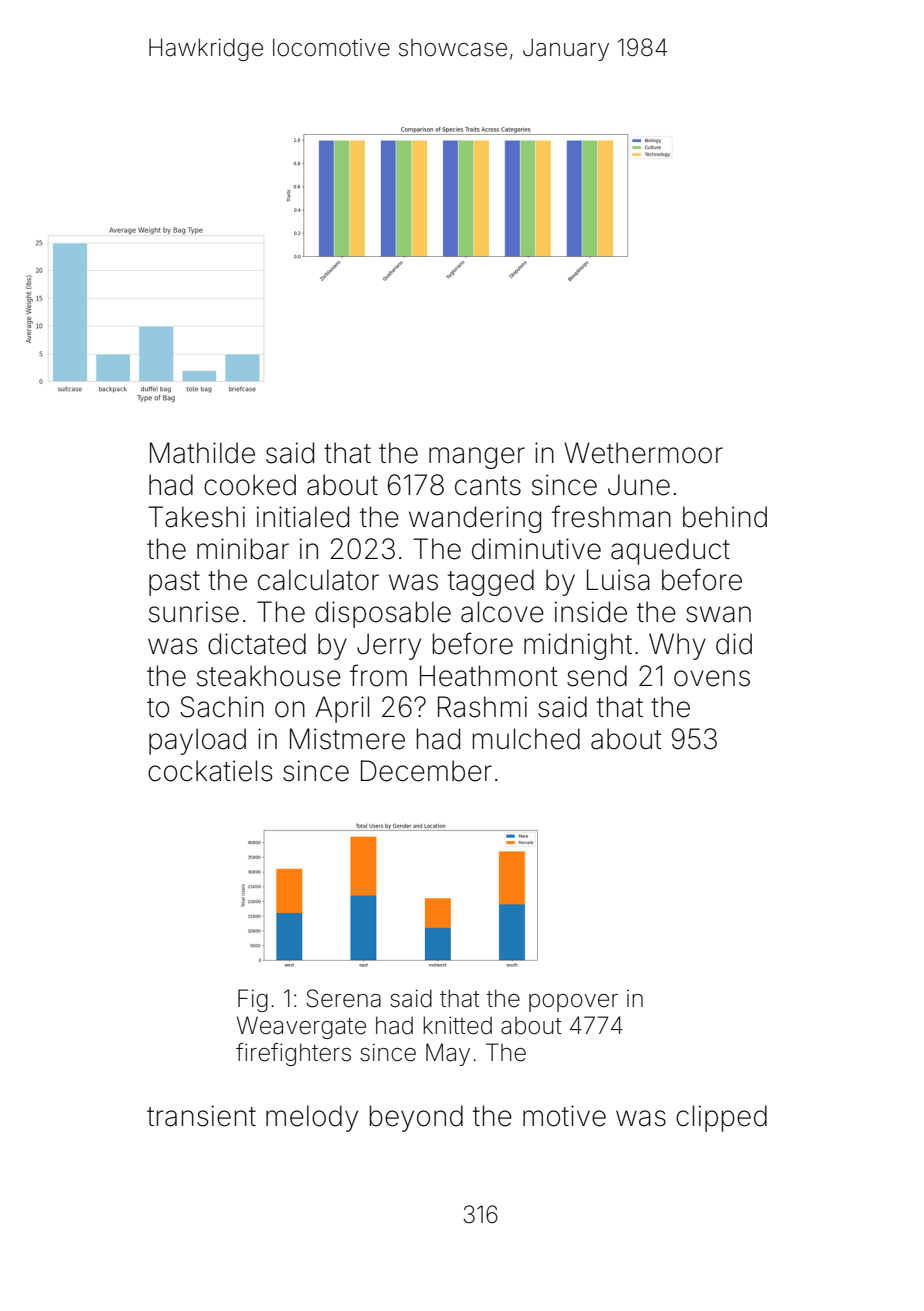  What do you see at coordinates (712, 678) in the screenshot?
I see `ovens` at bounding box center [712, 678].
